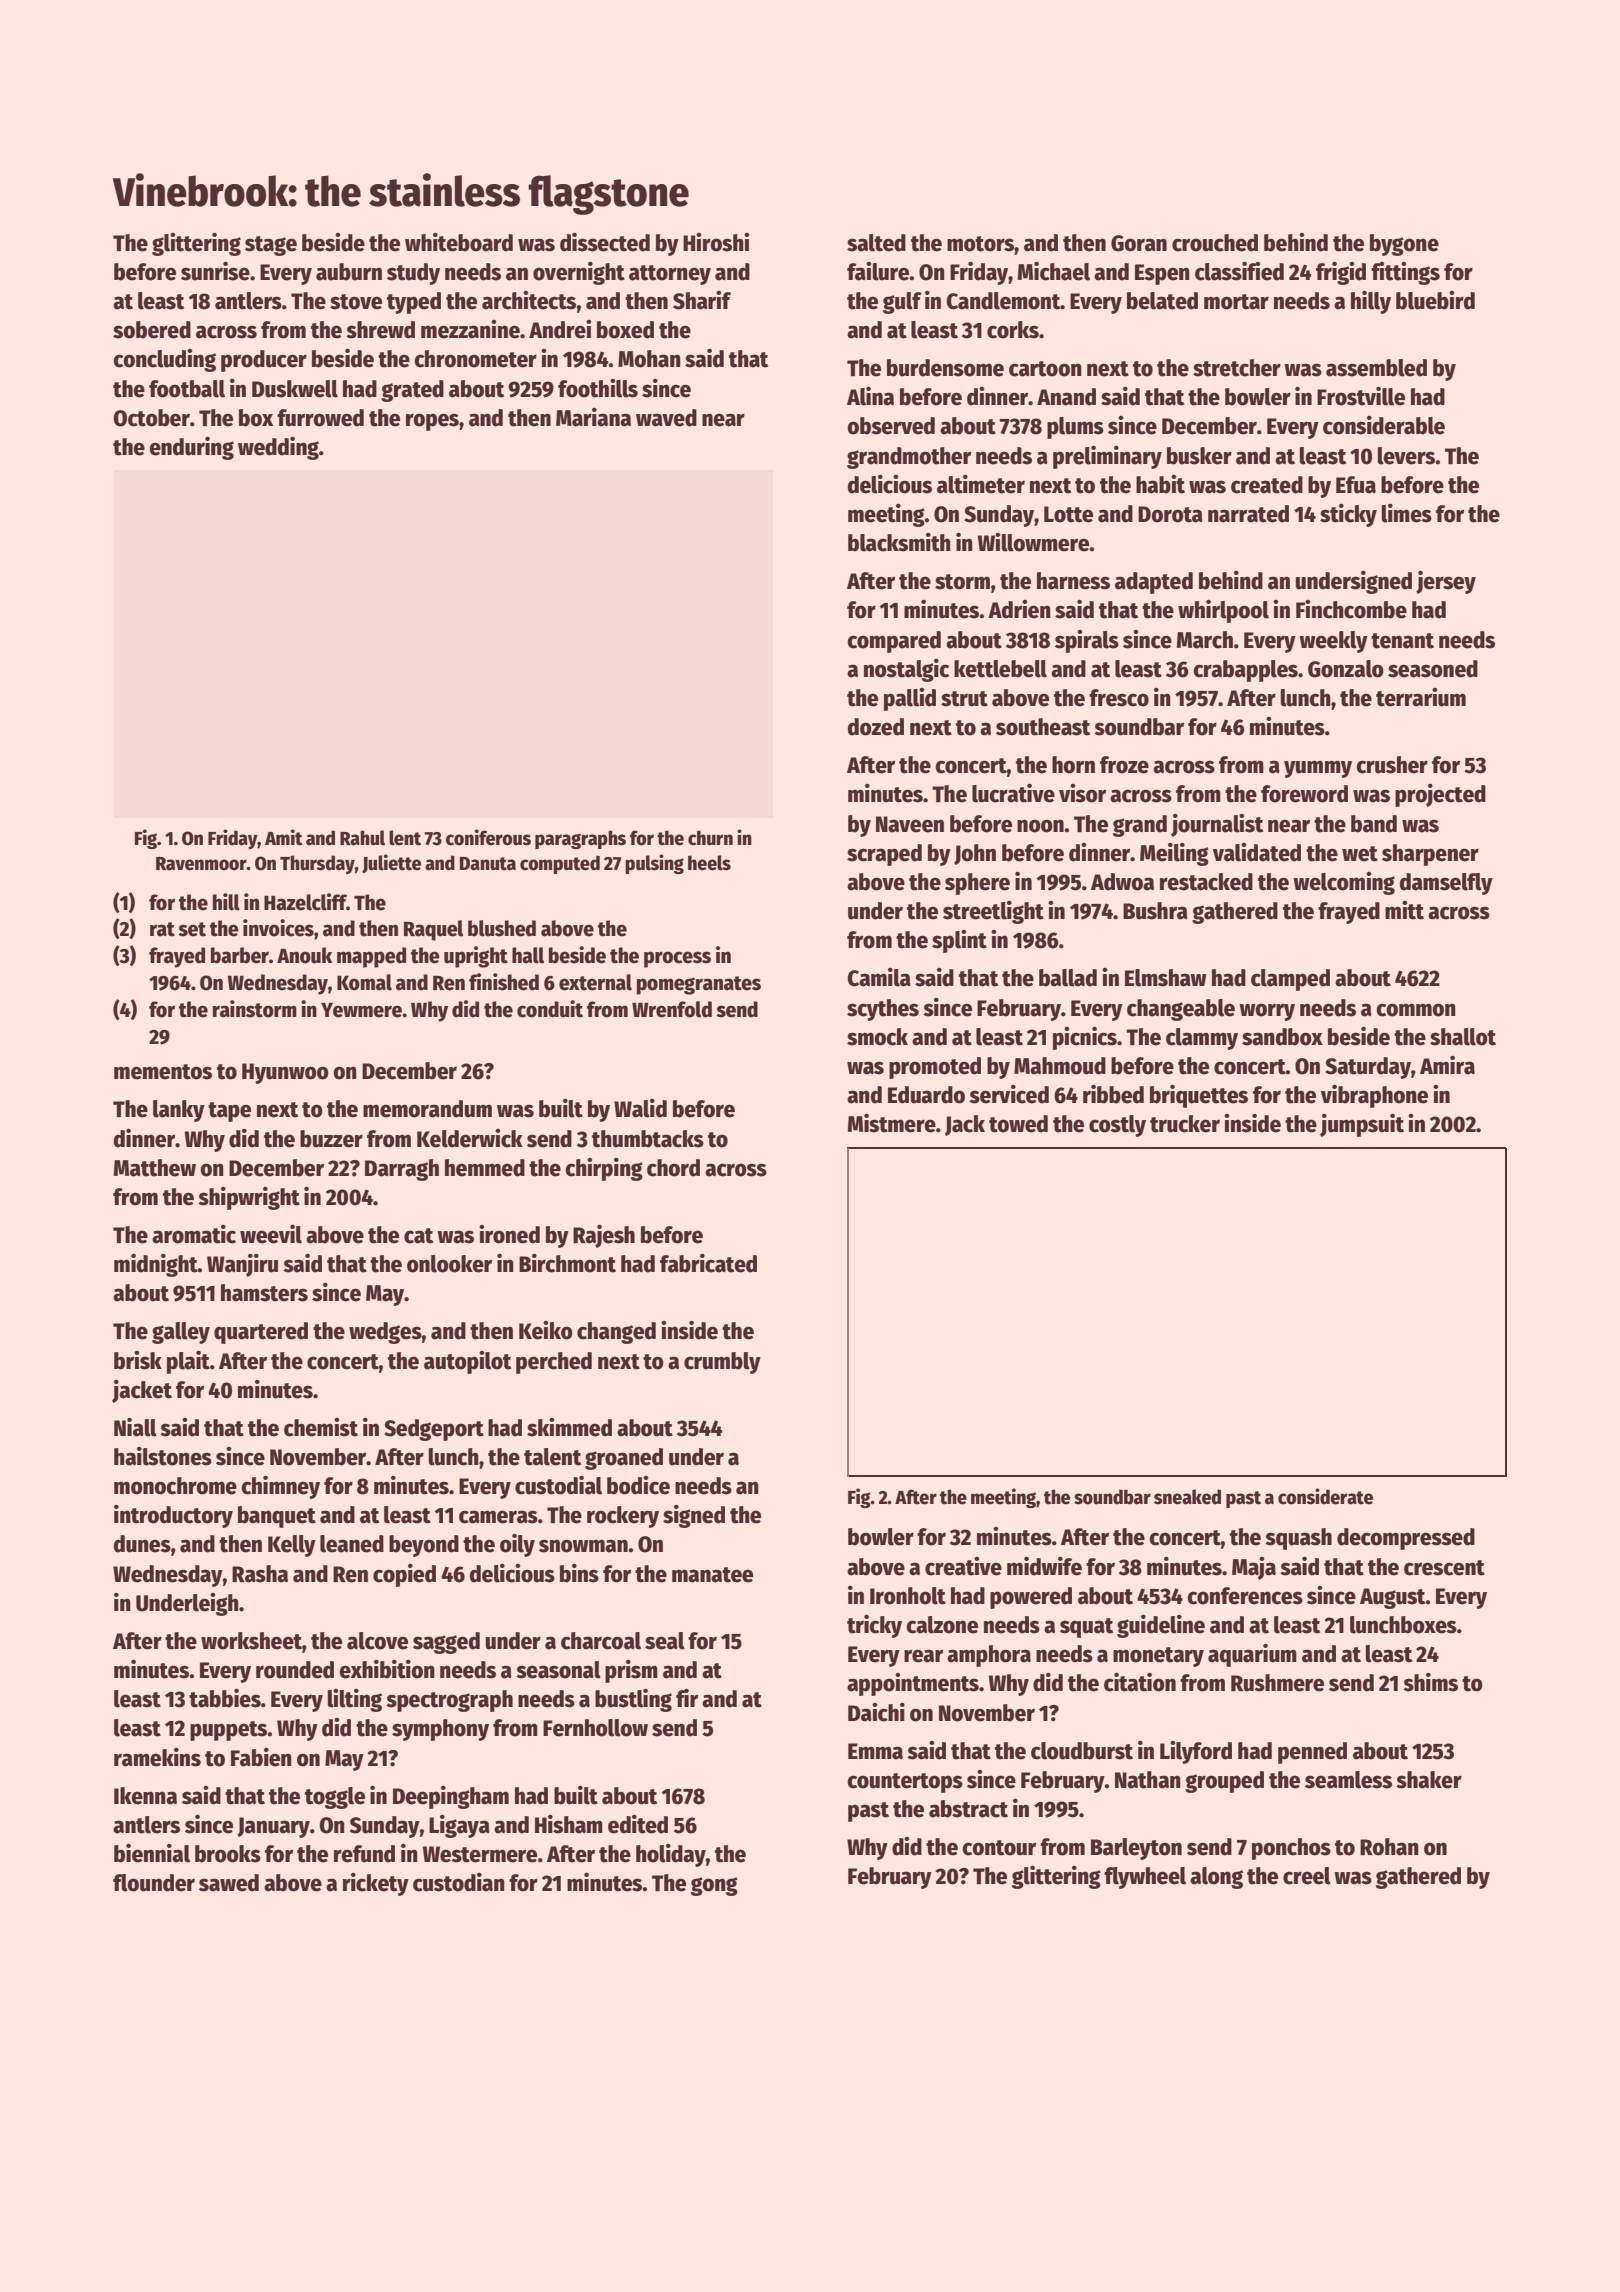  What do you see at coordinates (135, 1427) in the screenshot?
I see `Niall` at bounding box center [135, 1427].
